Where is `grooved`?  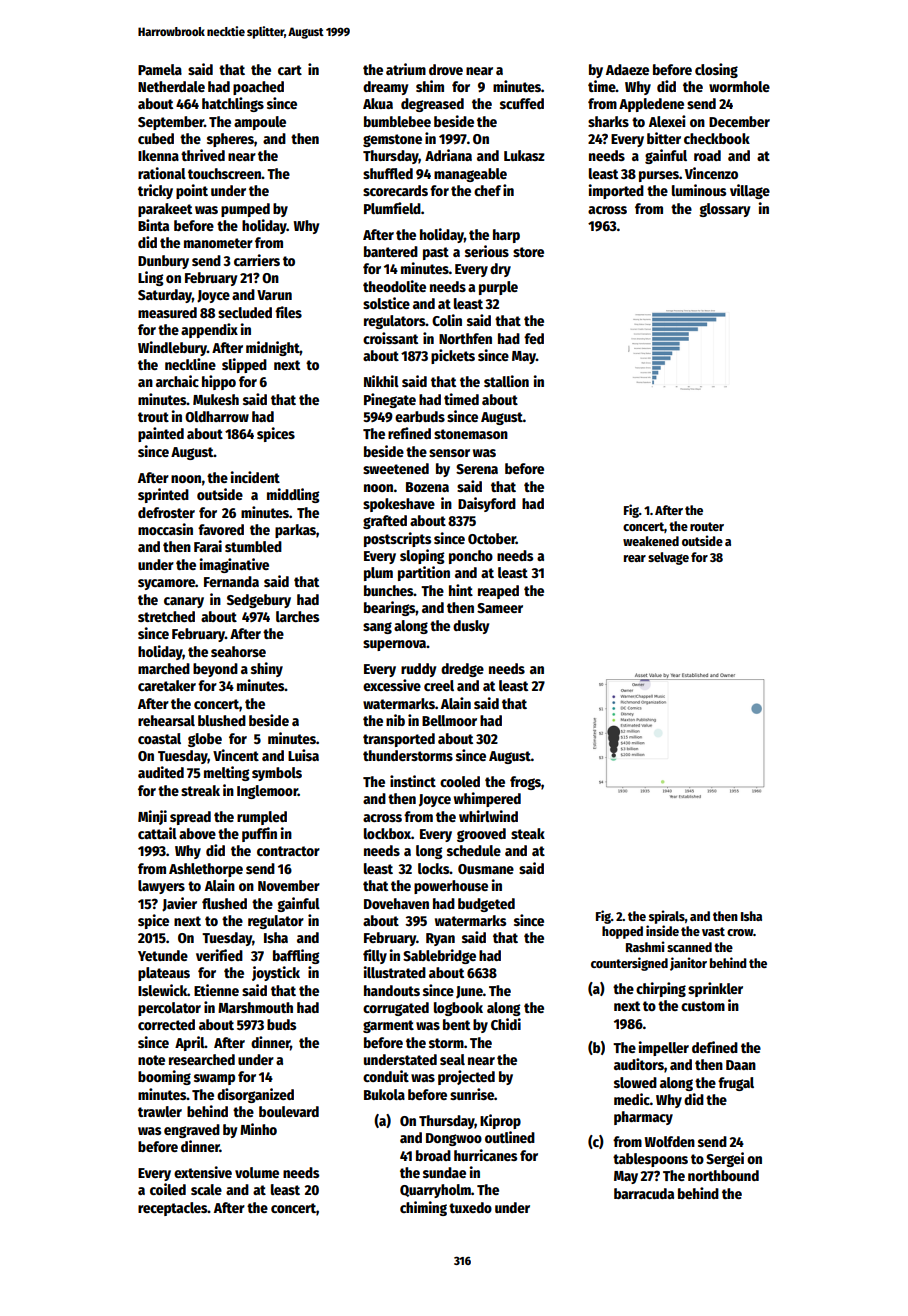 grooved is located at coordinates (481, 835).
